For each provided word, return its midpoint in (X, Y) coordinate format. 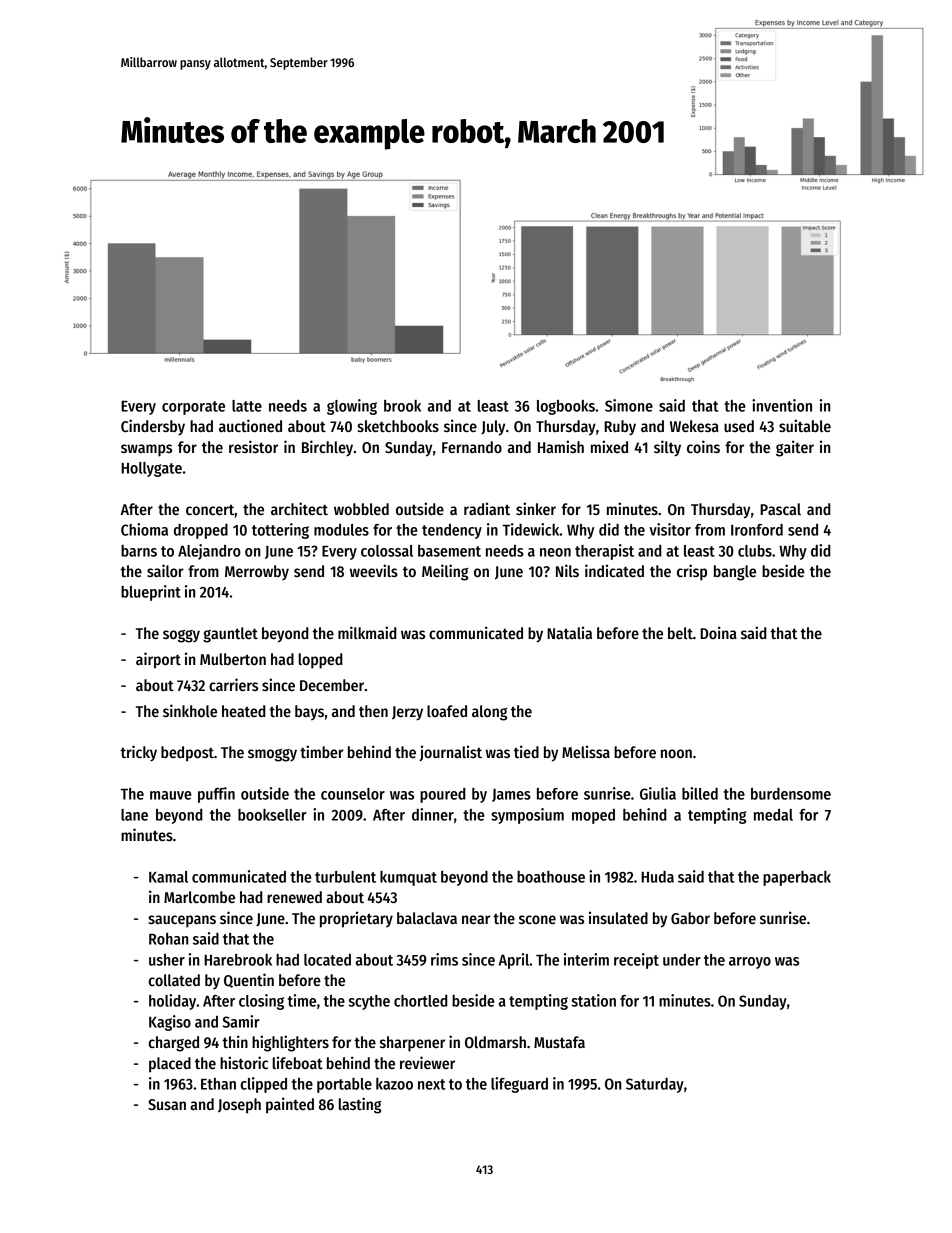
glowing (352, 407)
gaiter (795, 448)
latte (247, 406)
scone (537, 919)
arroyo (750, 963)
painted (290, 1105)
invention (782, 405)
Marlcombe (199, 897)
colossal (387, 551)
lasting (360, 1105)
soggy (181, 636)
